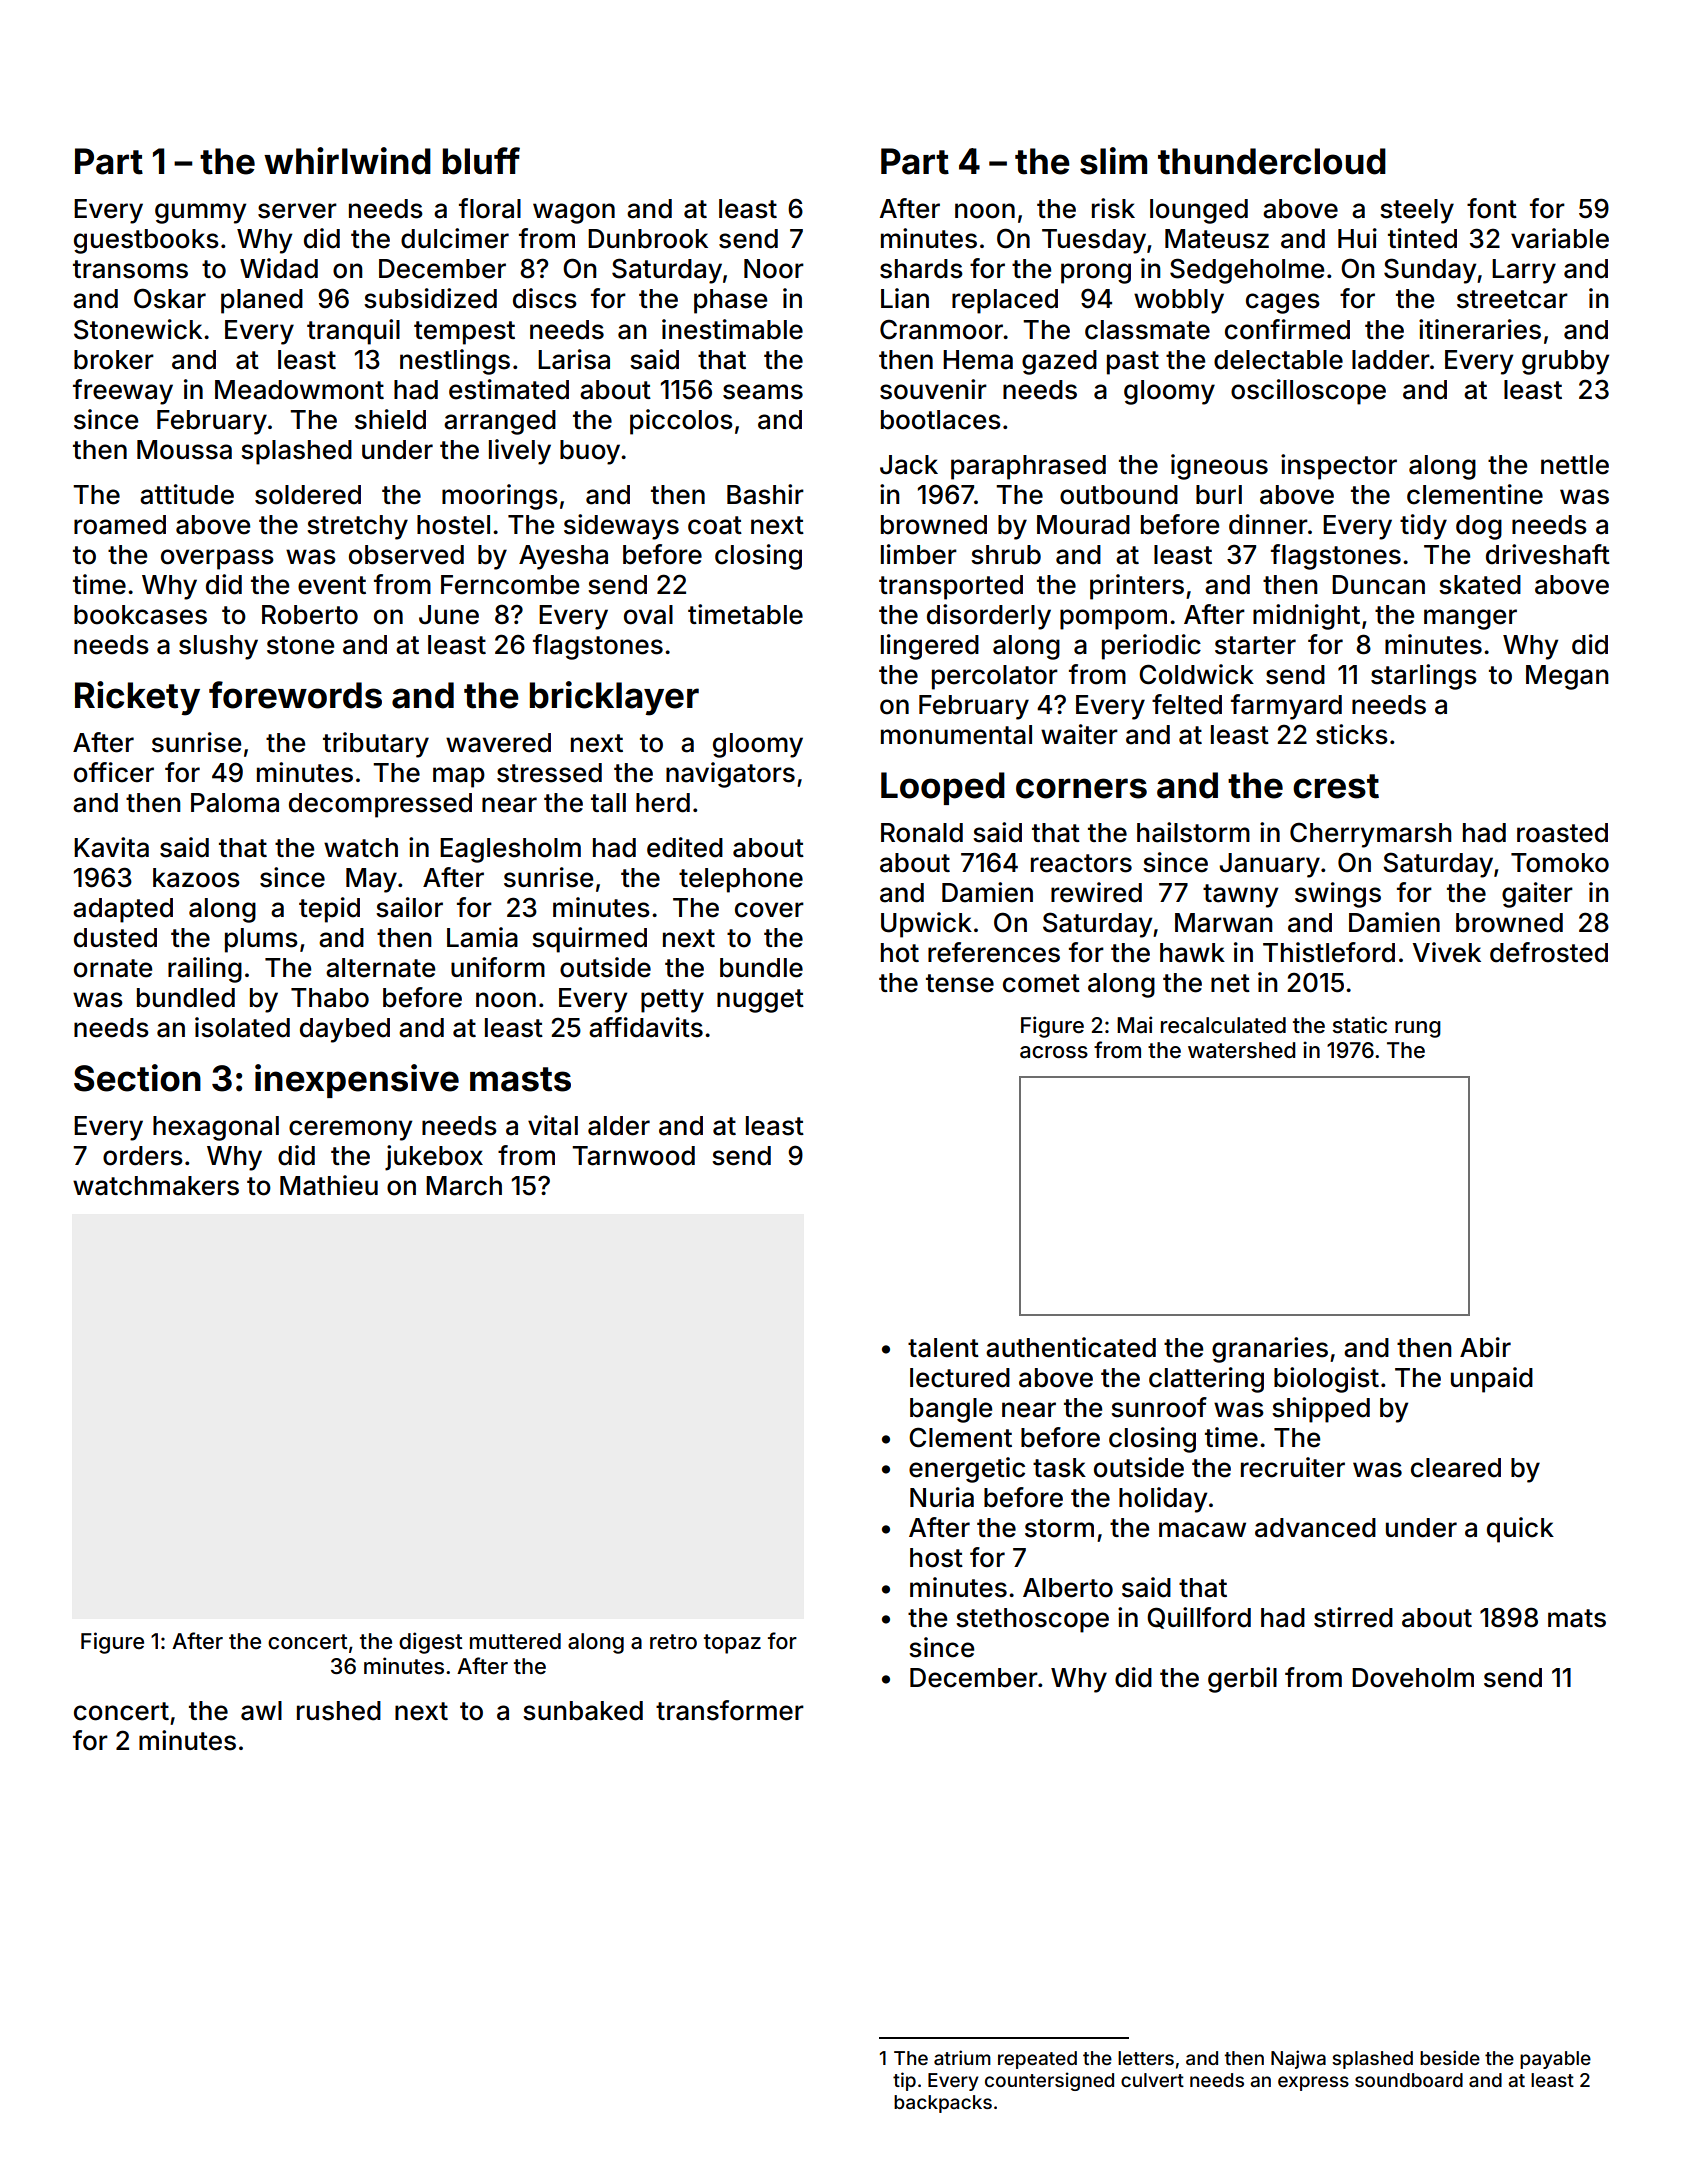 The image size is (1683, 2178). What do you see at coordinates (498, 743) in the page?
I see `wavered` at bounding box center [498, 743].
